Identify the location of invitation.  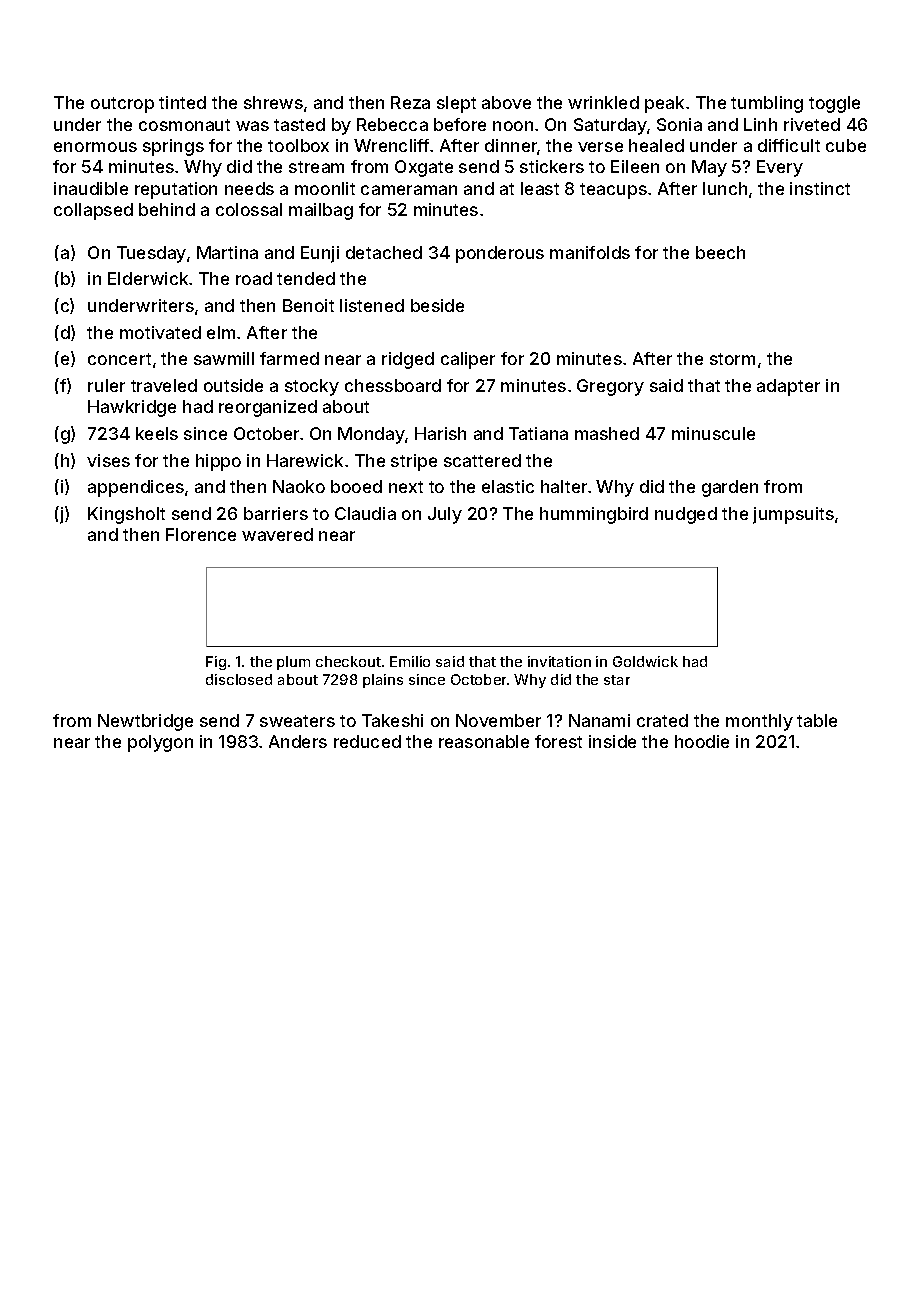
(559, 661).
